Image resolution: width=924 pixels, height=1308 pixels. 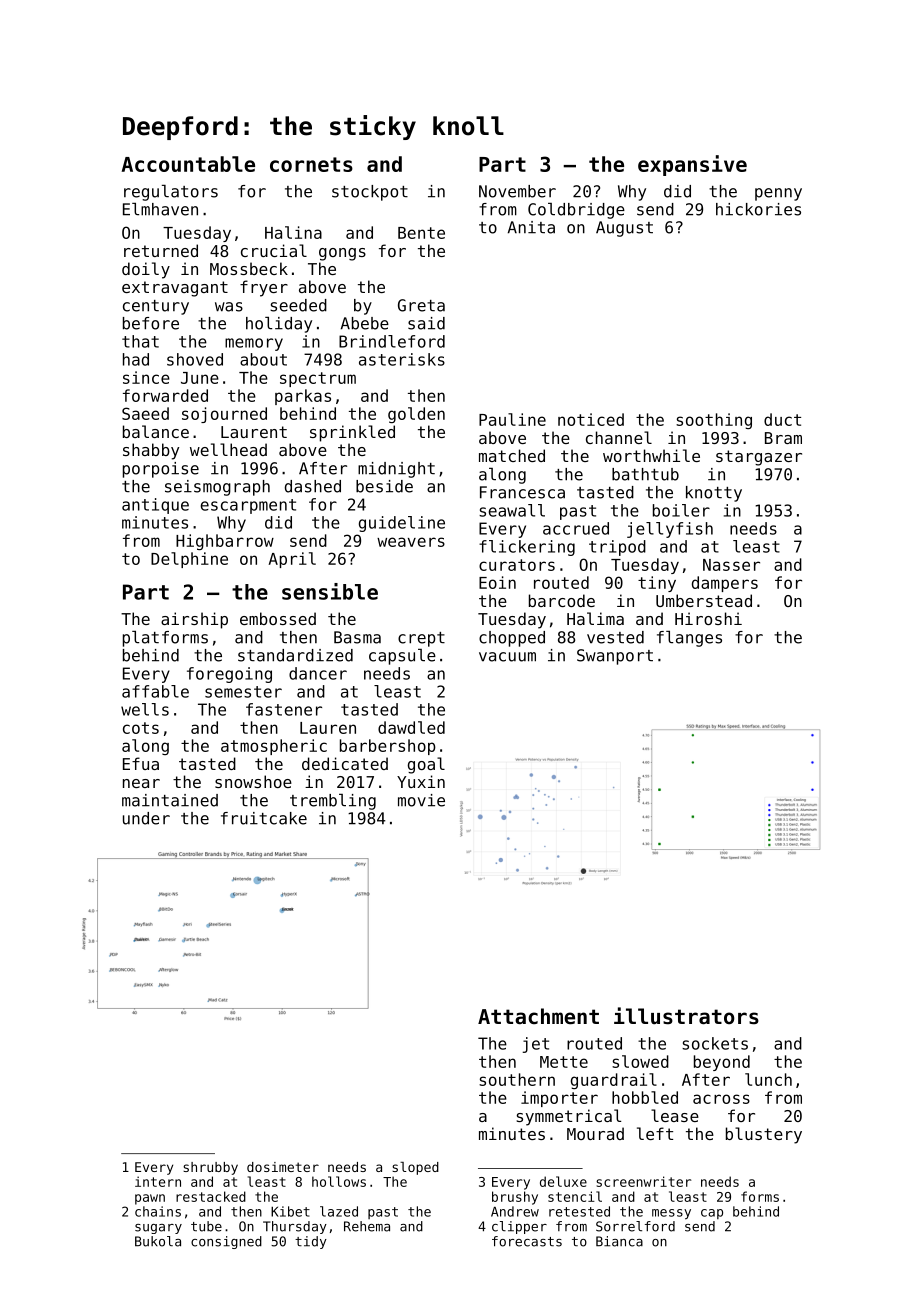 I want to click on consigned, so click(x=226, y=1242).
